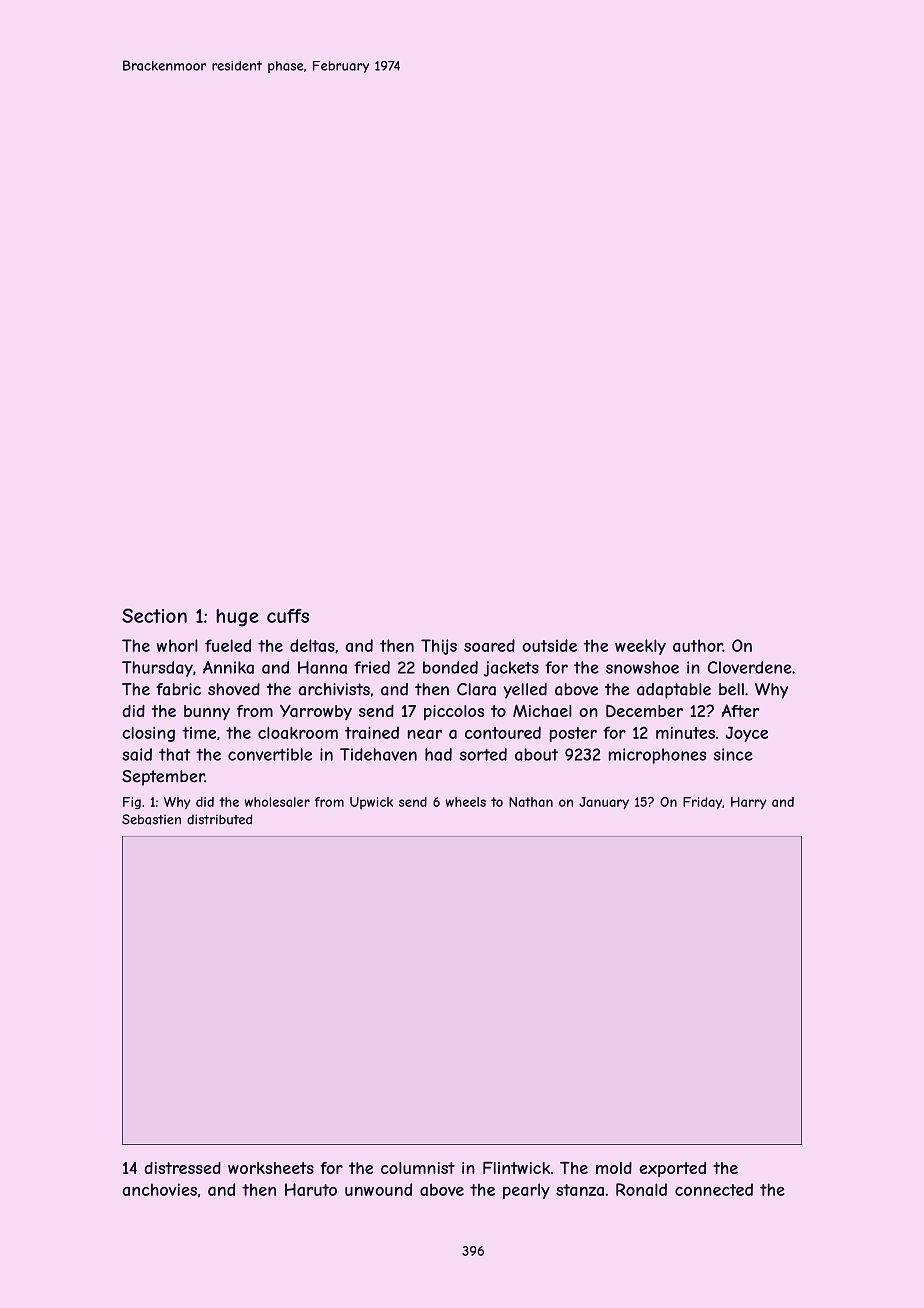  What do you see at coordinates (271, 1168) in the image?
I see `worksheets` at bounding box center [271, 1168].
